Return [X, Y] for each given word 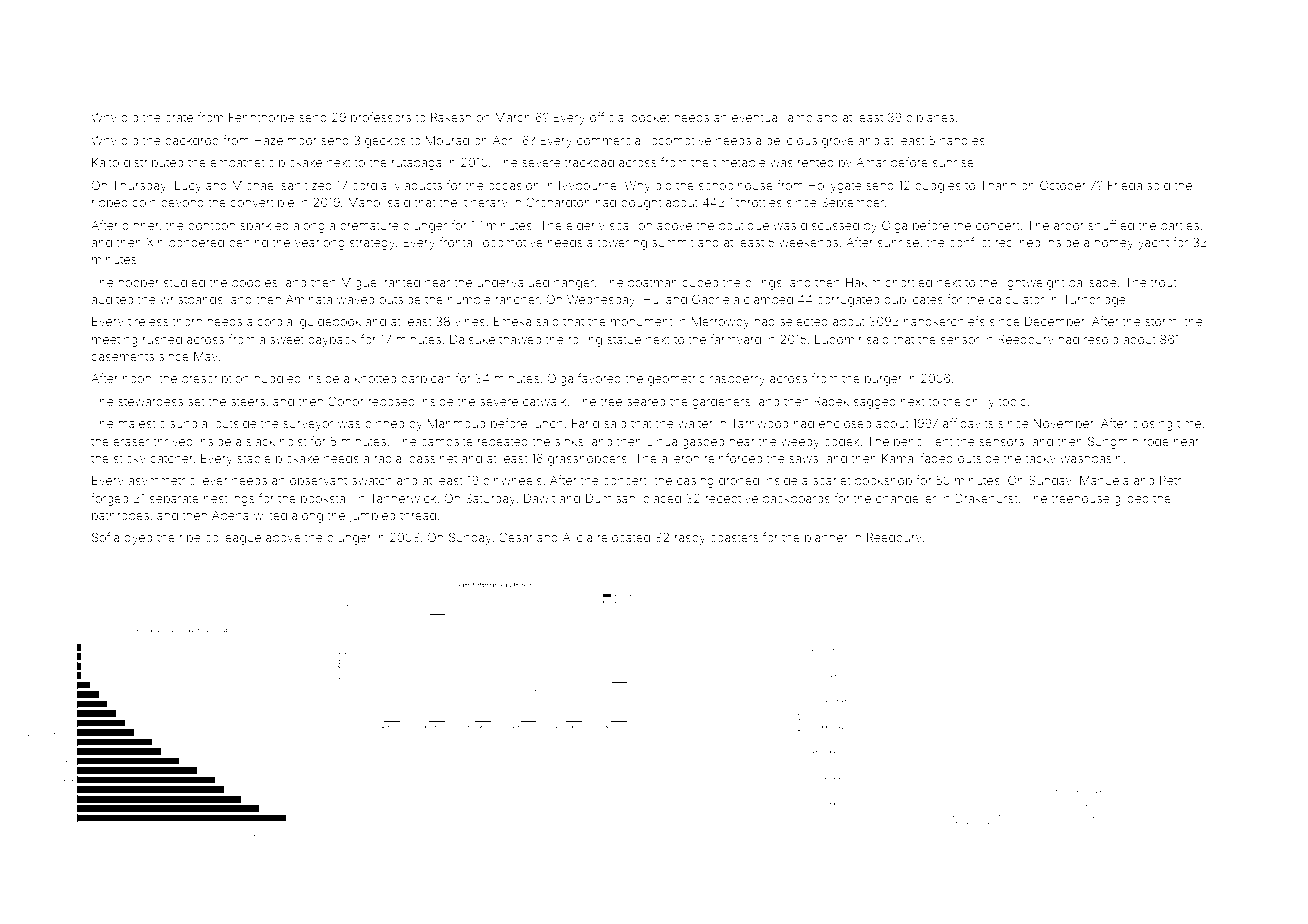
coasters [734, 538]
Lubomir [838, 339]
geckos [385, 142]
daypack [332, 341]
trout [1164, 282]
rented [816, 162]
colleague [233, 539]
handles [962, 140]
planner [826, 539]
